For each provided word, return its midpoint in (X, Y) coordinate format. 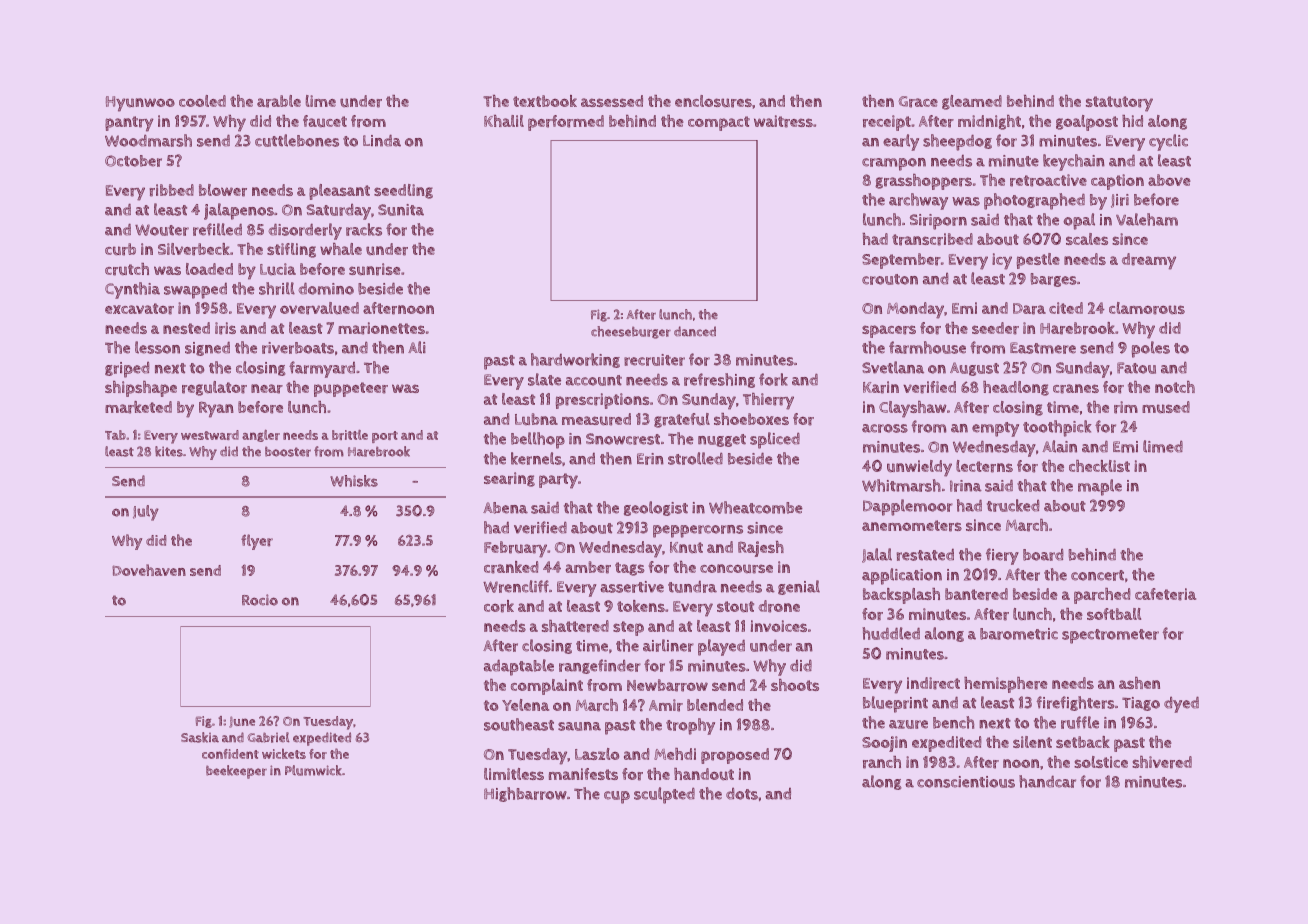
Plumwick (313, 770)
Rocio (260, 600)
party (558, 481)
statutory (1119, 104)
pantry (129, 124)
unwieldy (919, 468)
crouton (890, 279)
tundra (692, 587)
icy (1002, 261)
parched (1102, 596)
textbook (545, 101)
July (146, 513)
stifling (291, 250)
